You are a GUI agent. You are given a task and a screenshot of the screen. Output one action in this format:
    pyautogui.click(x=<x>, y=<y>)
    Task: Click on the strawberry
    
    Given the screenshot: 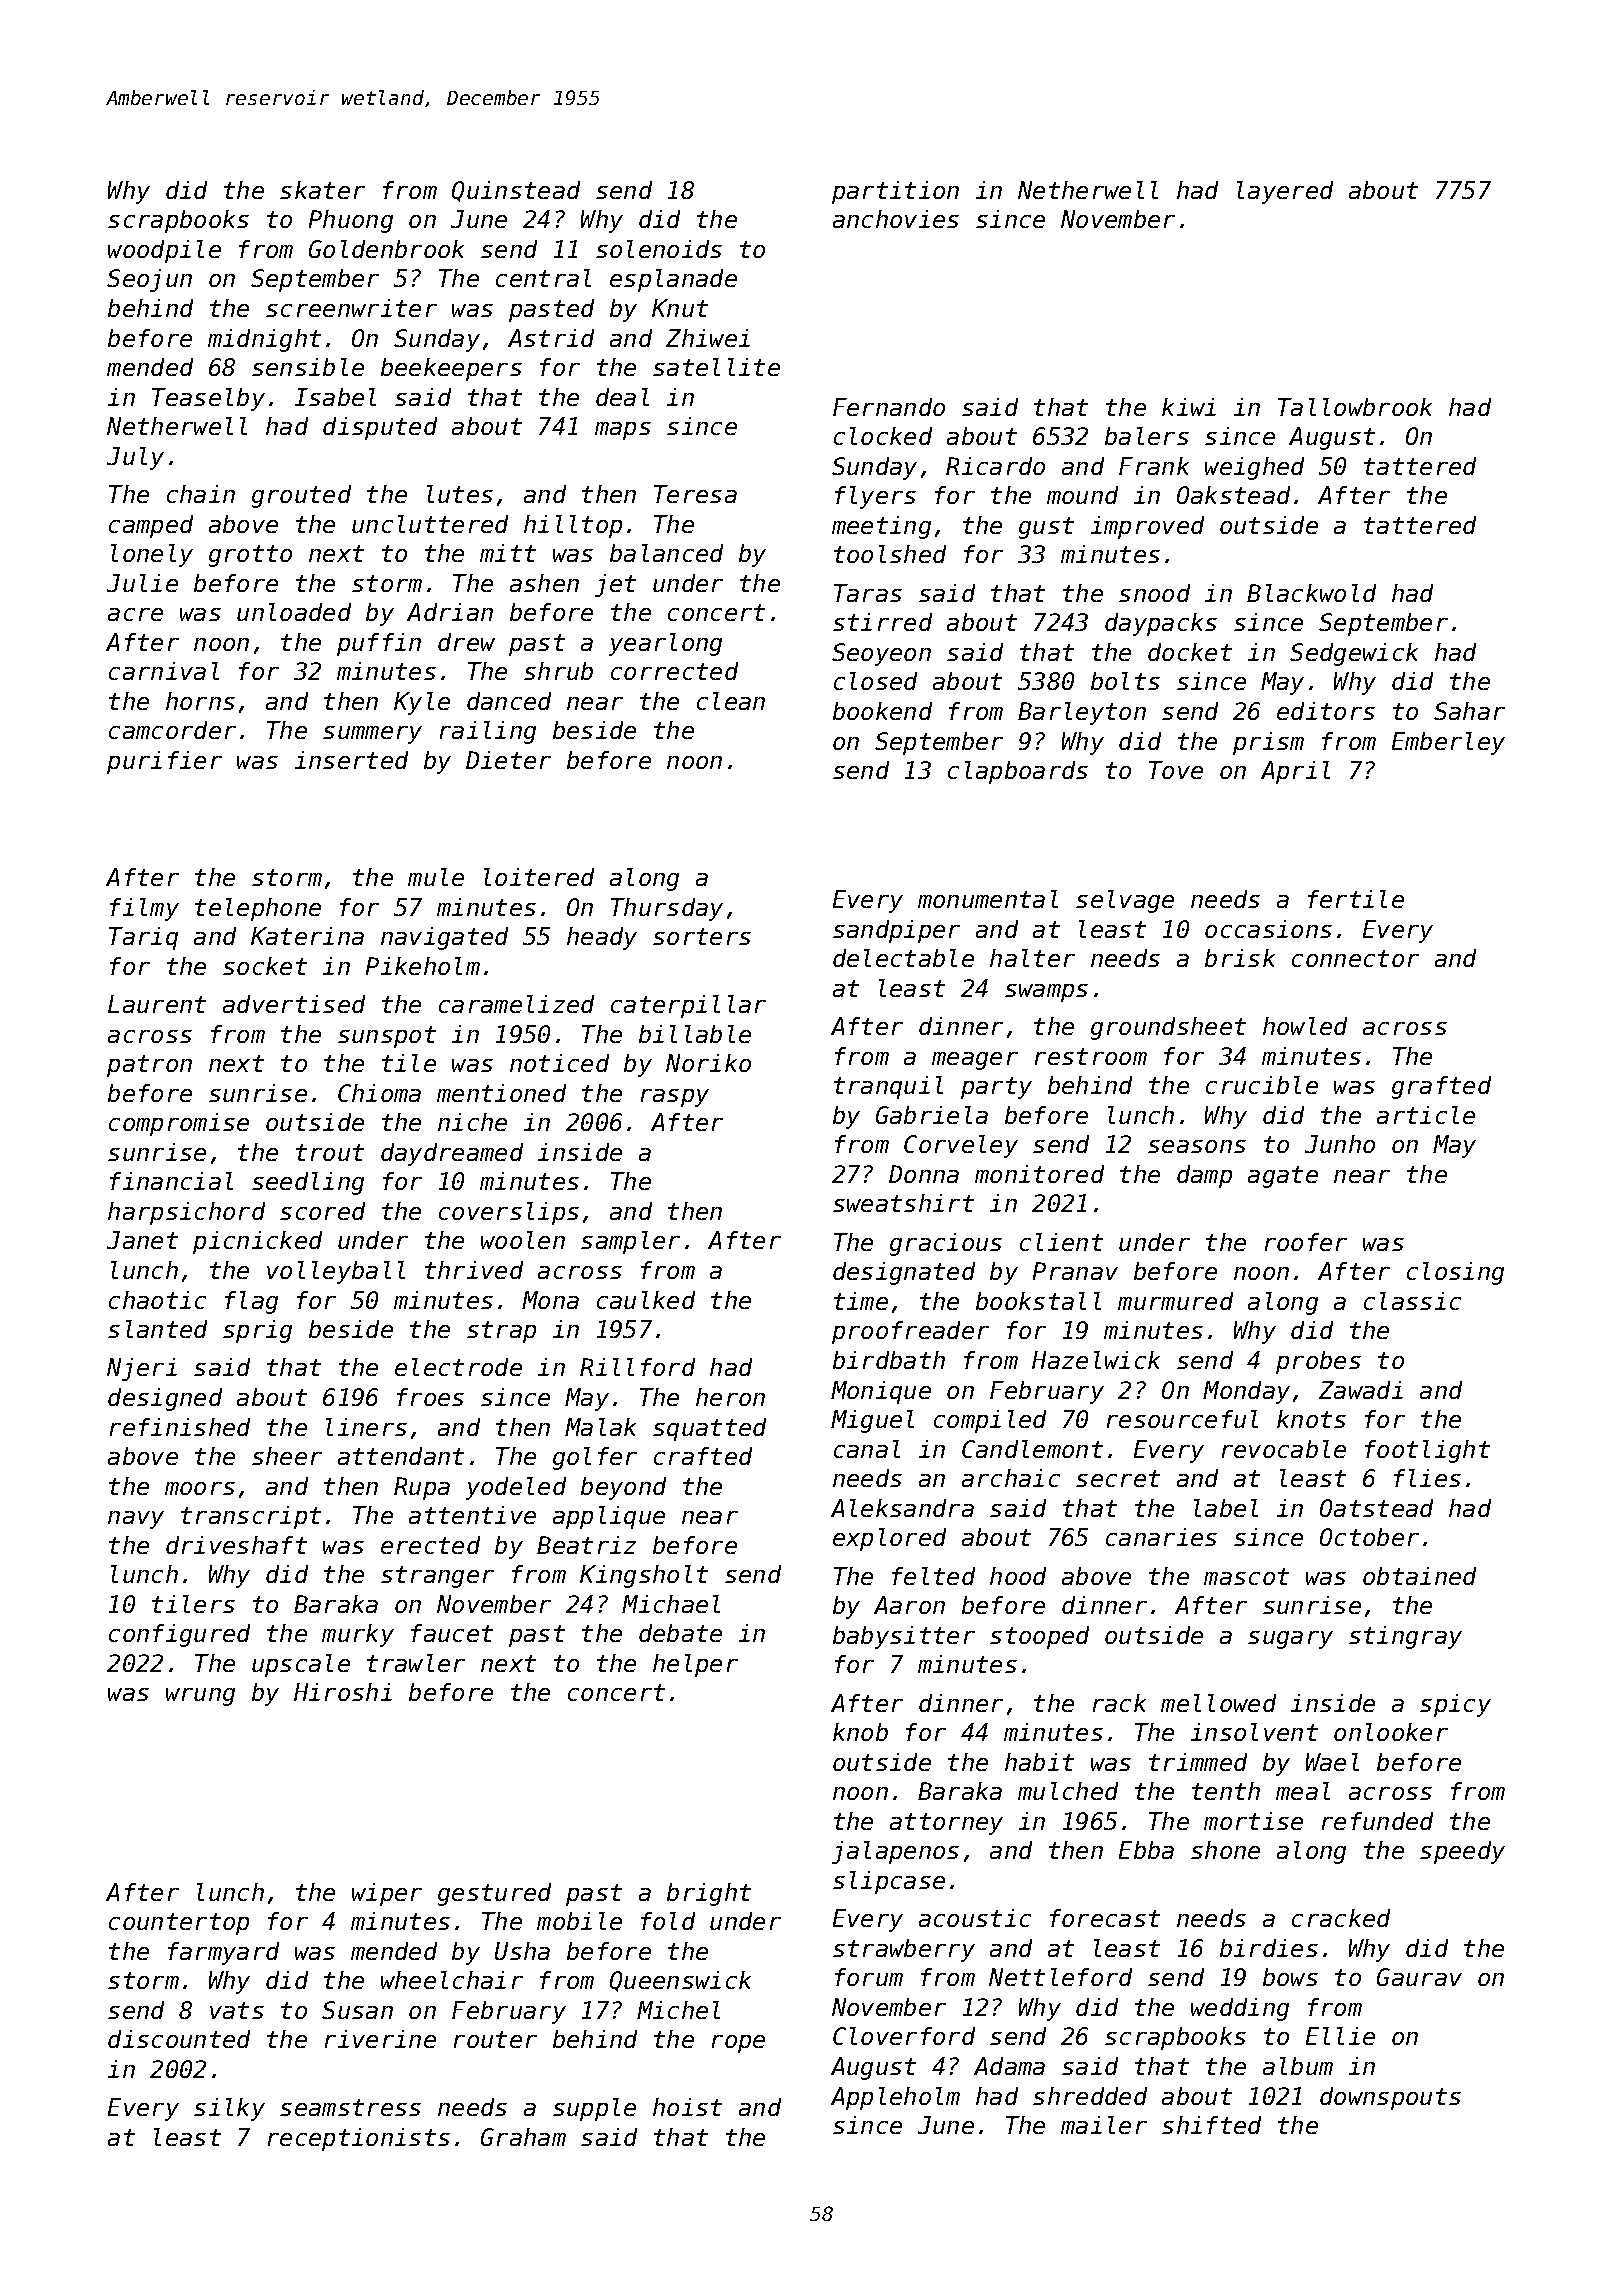 What is the action you would take?
    pyautogui.click(x=904, y=1950)
